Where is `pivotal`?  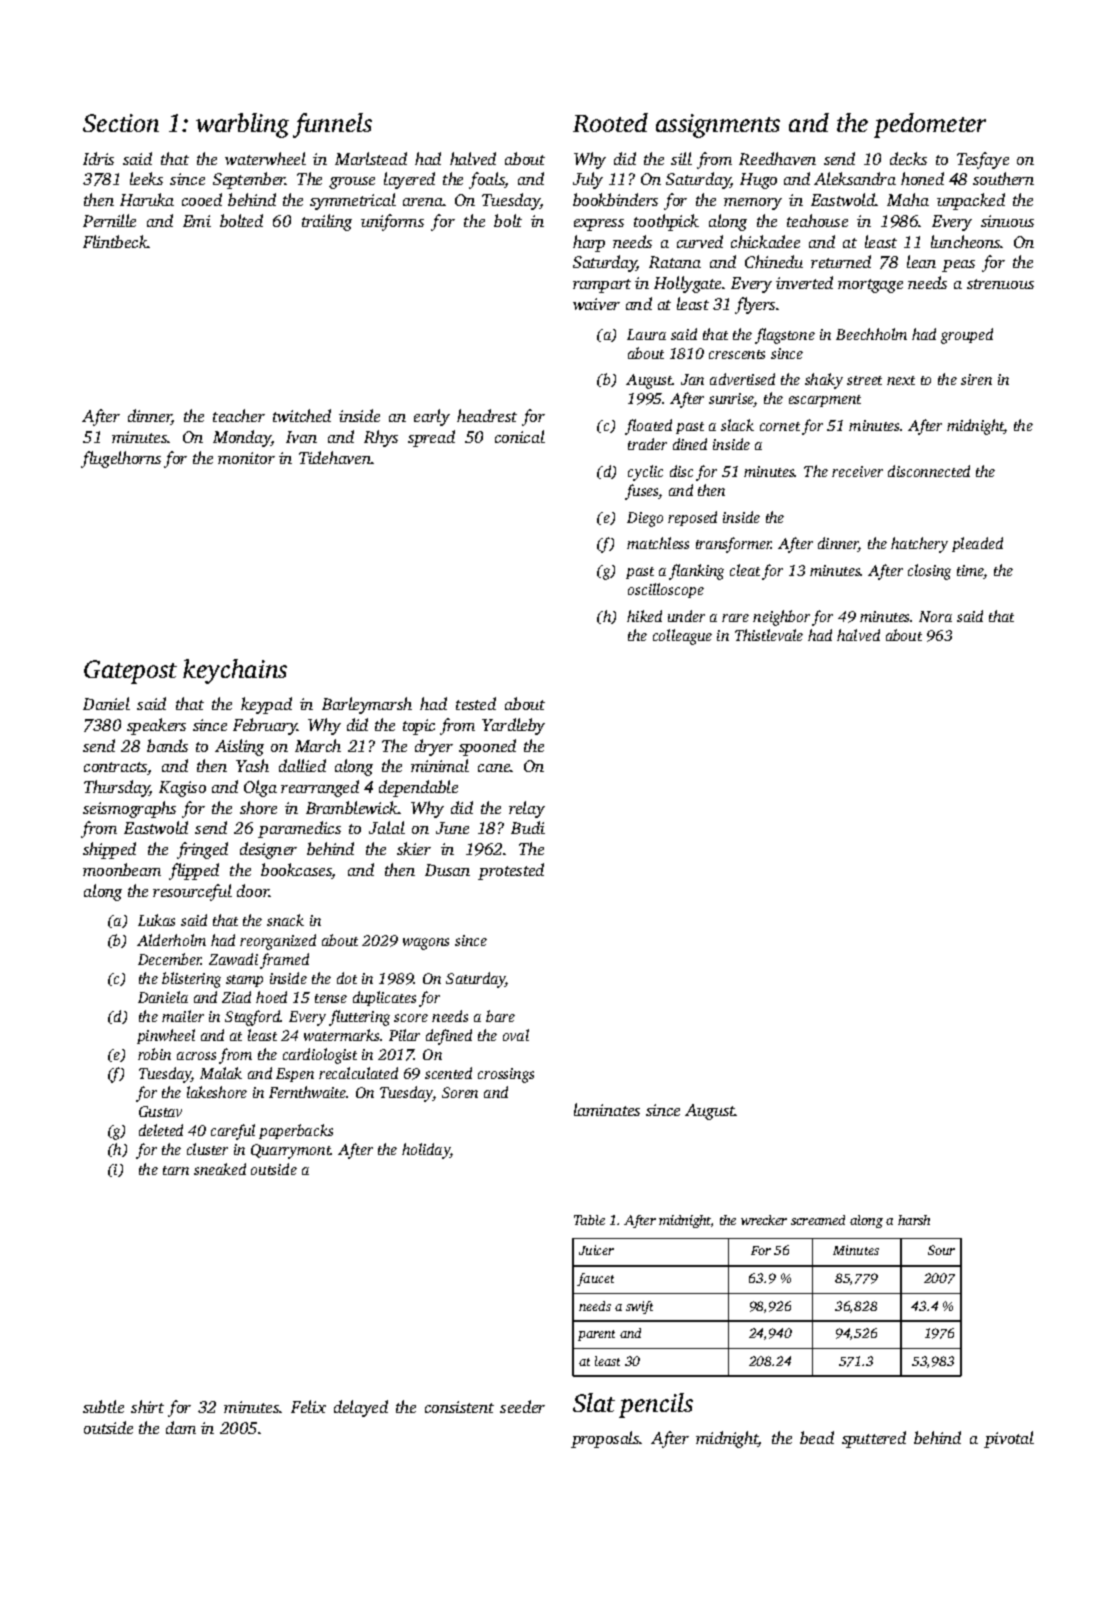
pivotal is located at coordinates (1009, 1439).
